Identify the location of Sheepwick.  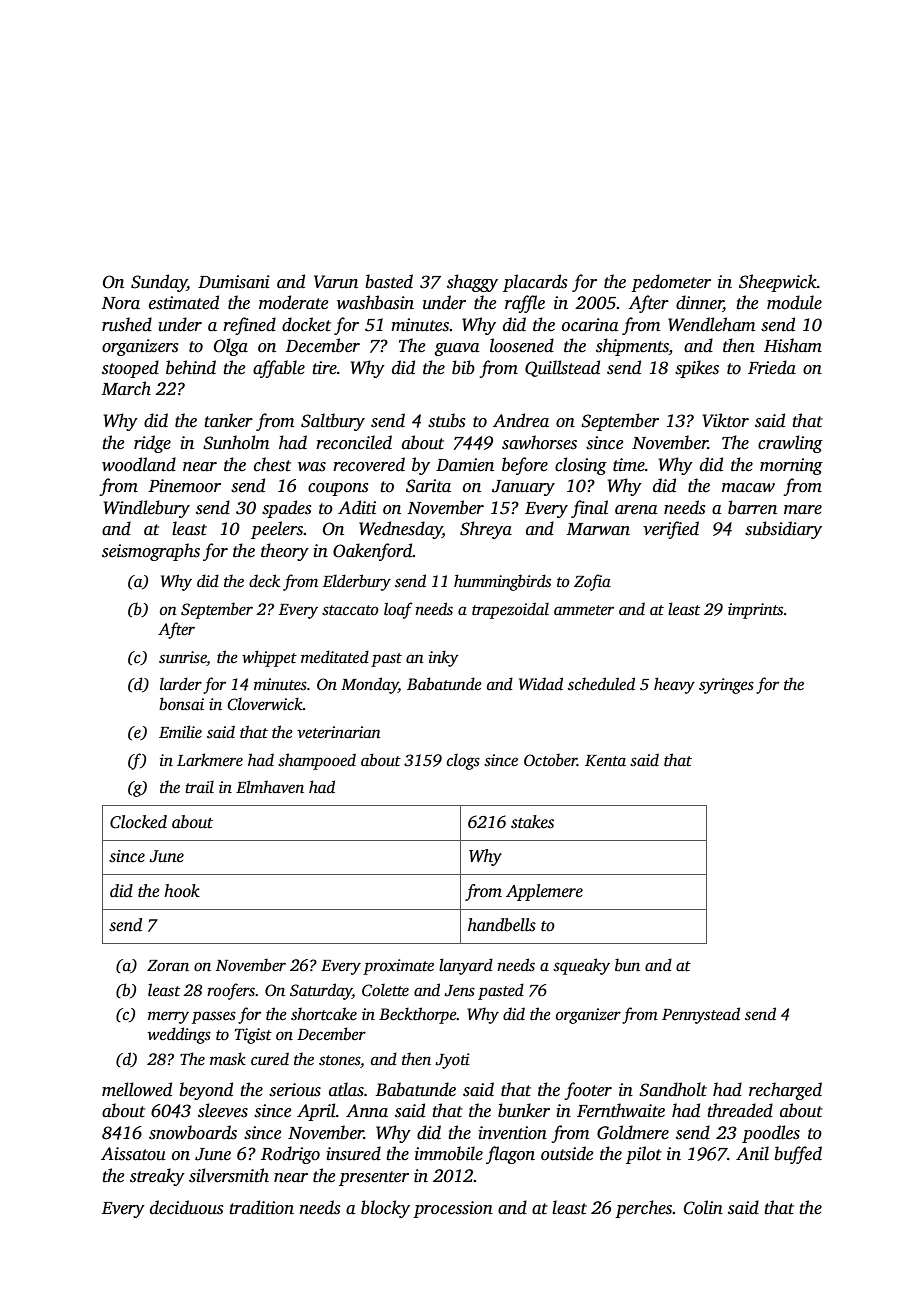
(778, 283).
